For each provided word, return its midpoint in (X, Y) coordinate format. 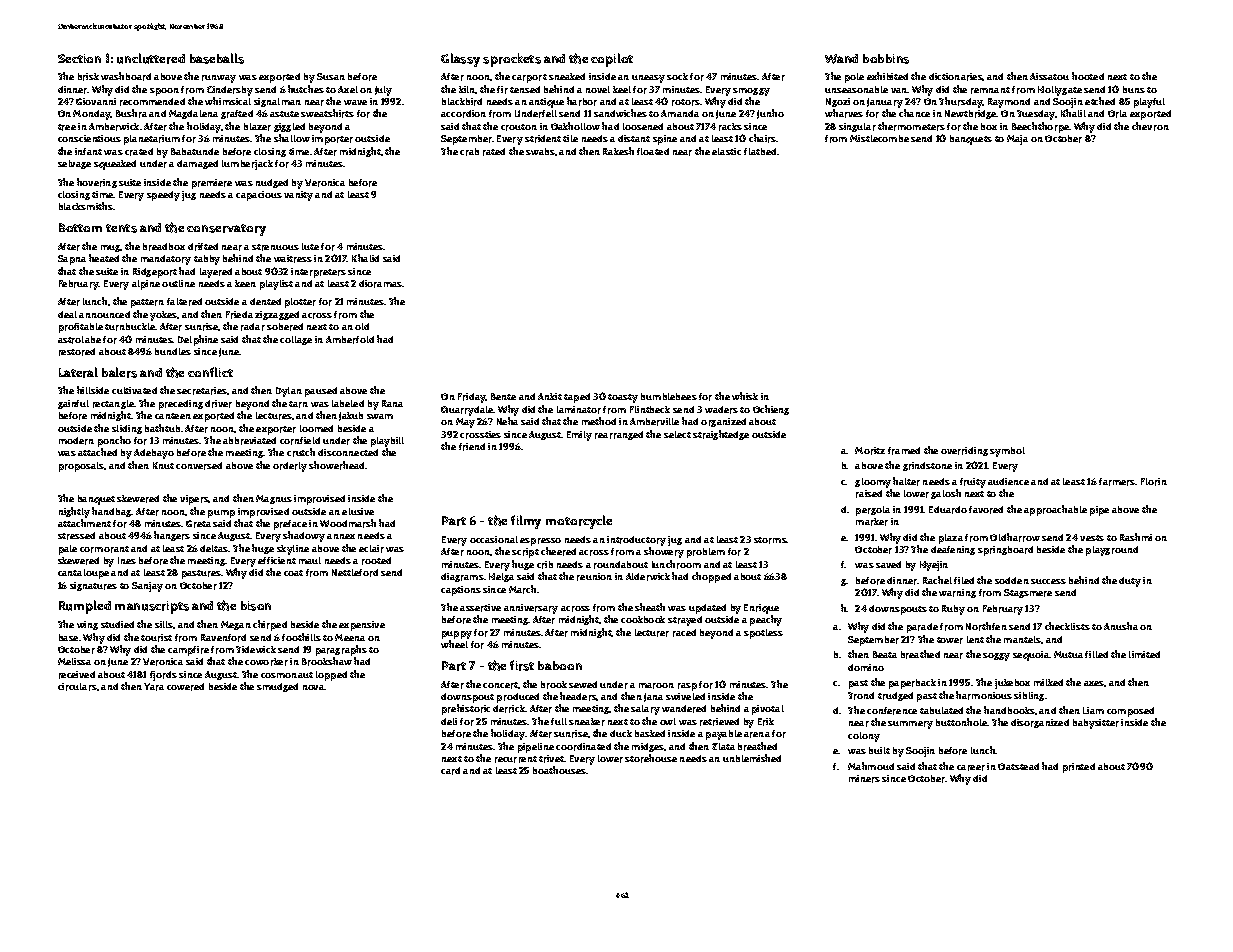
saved (888, 564)
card (450, 771)
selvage (74, 164)
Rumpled (85, 607)
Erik (766, 722)
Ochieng (771, 410)
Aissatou (1049, 76)
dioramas (381, 284)
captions (461, 591)
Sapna (72, 260)
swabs (540, 151)
